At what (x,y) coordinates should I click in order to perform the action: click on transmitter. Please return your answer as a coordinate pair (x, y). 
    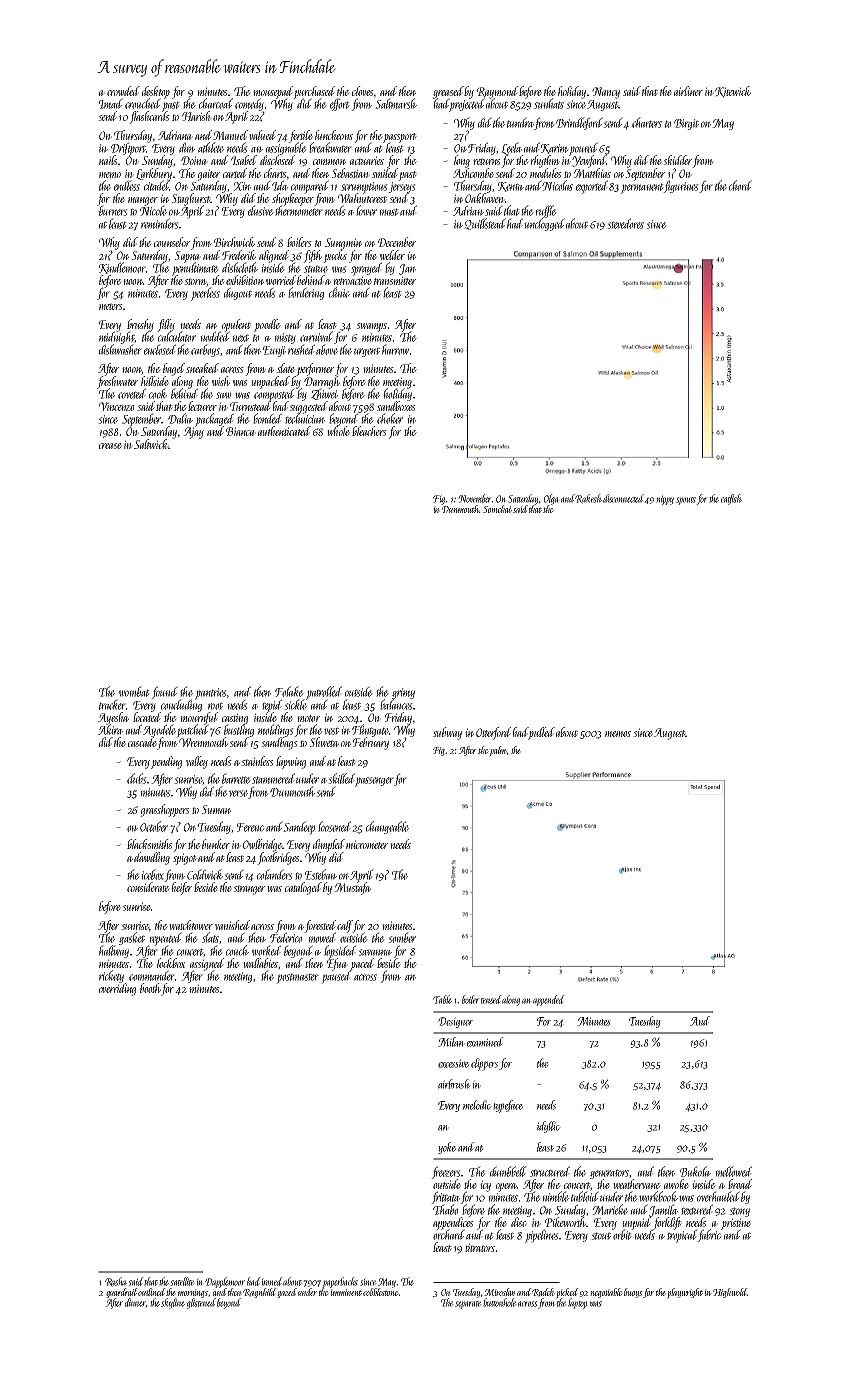
    Looking at the image, I should click on (395, 280).
